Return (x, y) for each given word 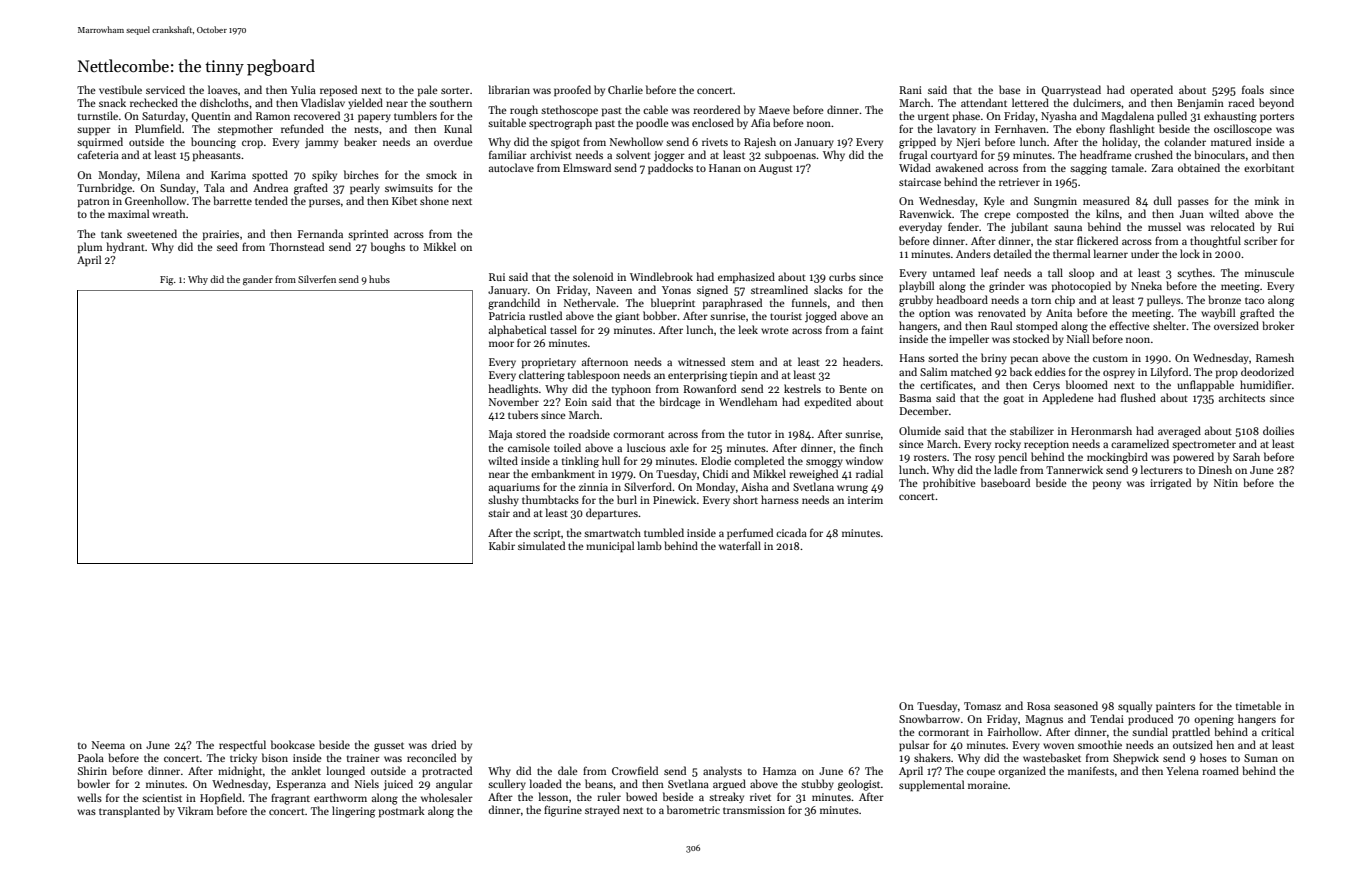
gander (258, 280)
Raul (1001, 325)
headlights (513, 390)
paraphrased (732, 304)
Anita (1059, 313)
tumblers (415, 115)
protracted (447, 772)
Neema (108, 745)
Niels (367, 783)
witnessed (701, 361)
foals (1253, 89)
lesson (553, 796)
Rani (910, 90)
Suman (1261, 758)
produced (1150, 720)
